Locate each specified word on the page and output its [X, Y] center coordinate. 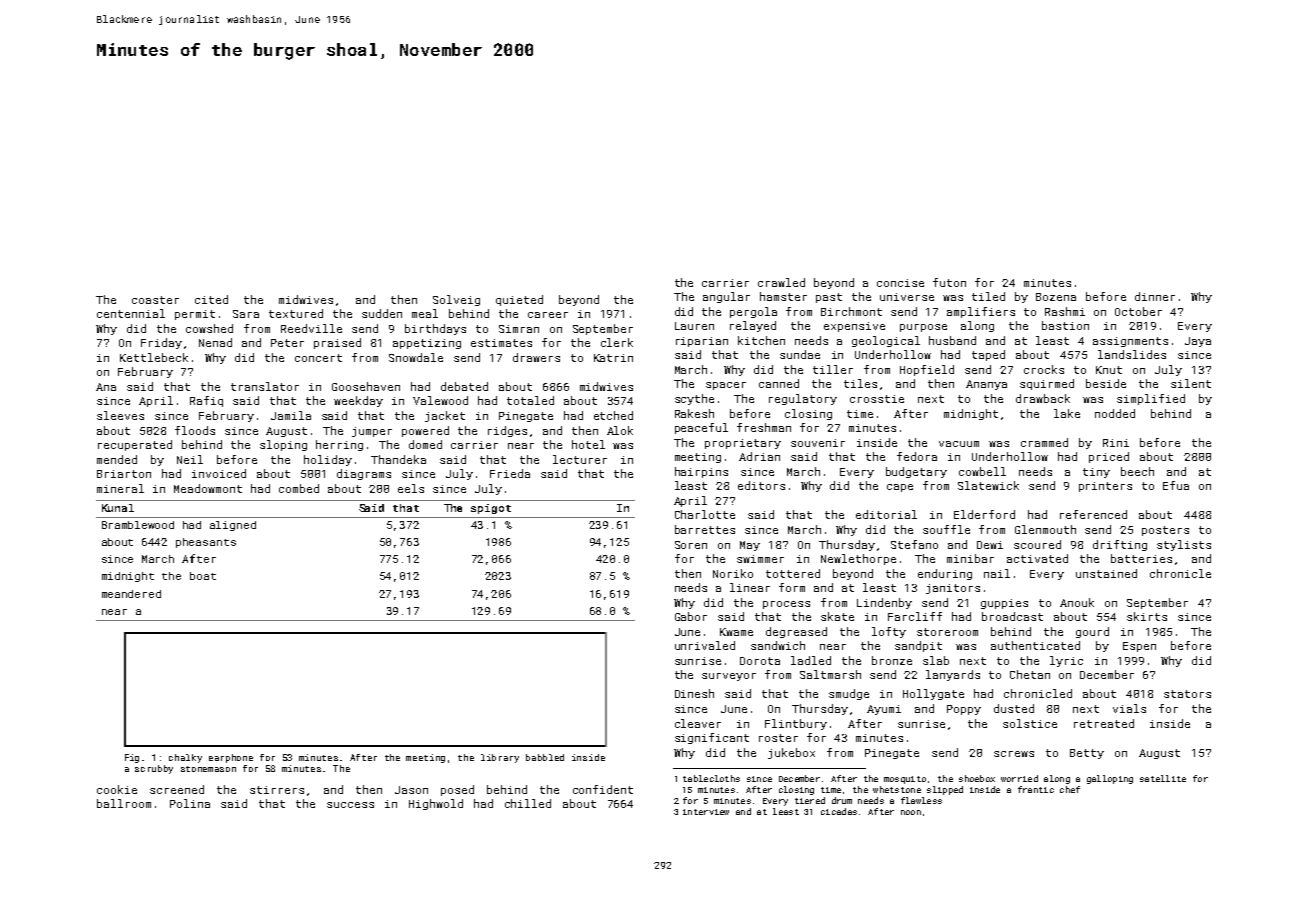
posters [1165, 531]
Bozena [1056, 297]
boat [203, 576]
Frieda [510, 473]
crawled [781, 282]
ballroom [124, 803]
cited [211, 299]
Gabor [691, 616]
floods [195, 430]
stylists [1184, 545]
